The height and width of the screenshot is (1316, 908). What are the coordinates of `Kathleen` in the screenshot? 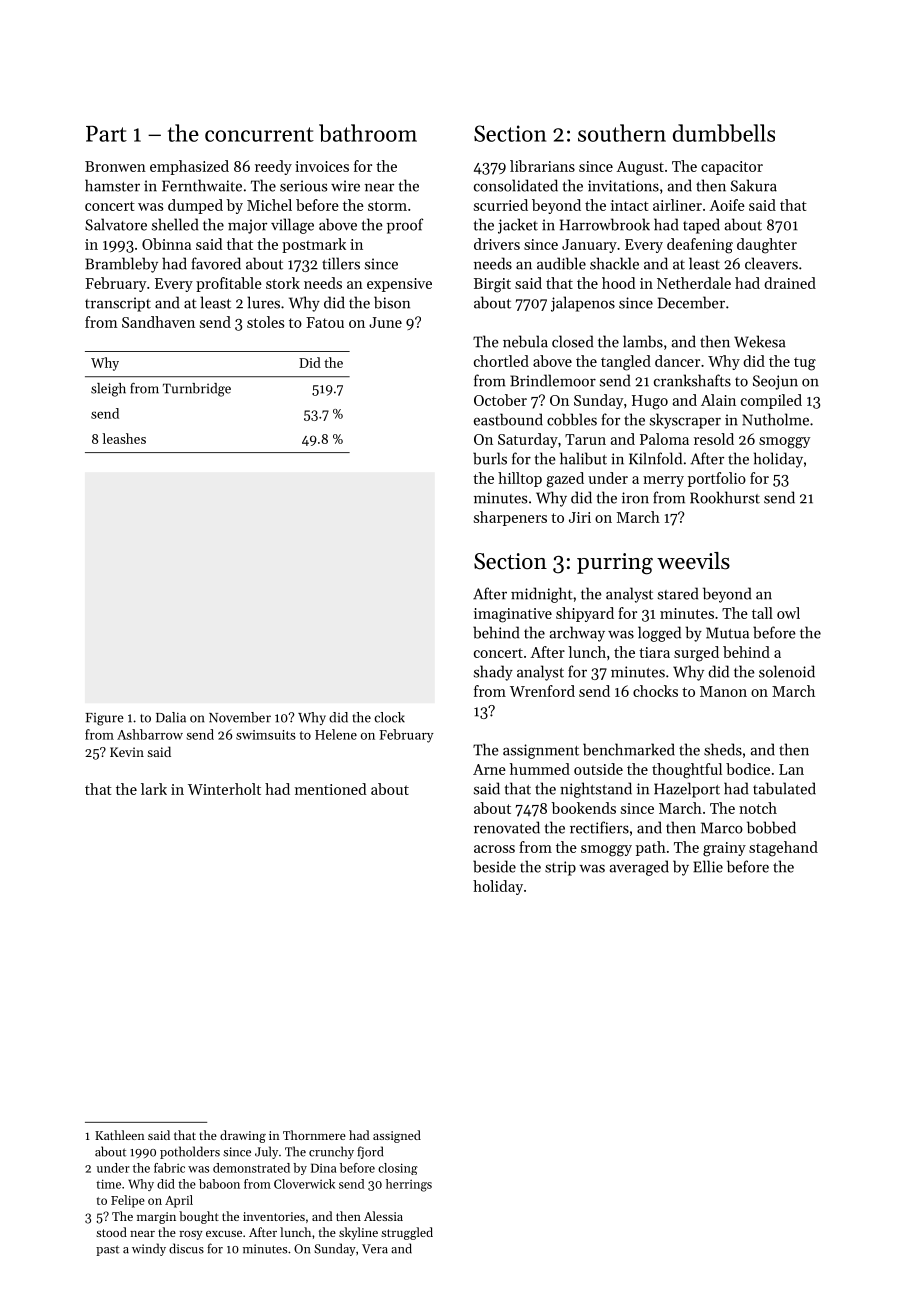 It's located at (120, 1135).
